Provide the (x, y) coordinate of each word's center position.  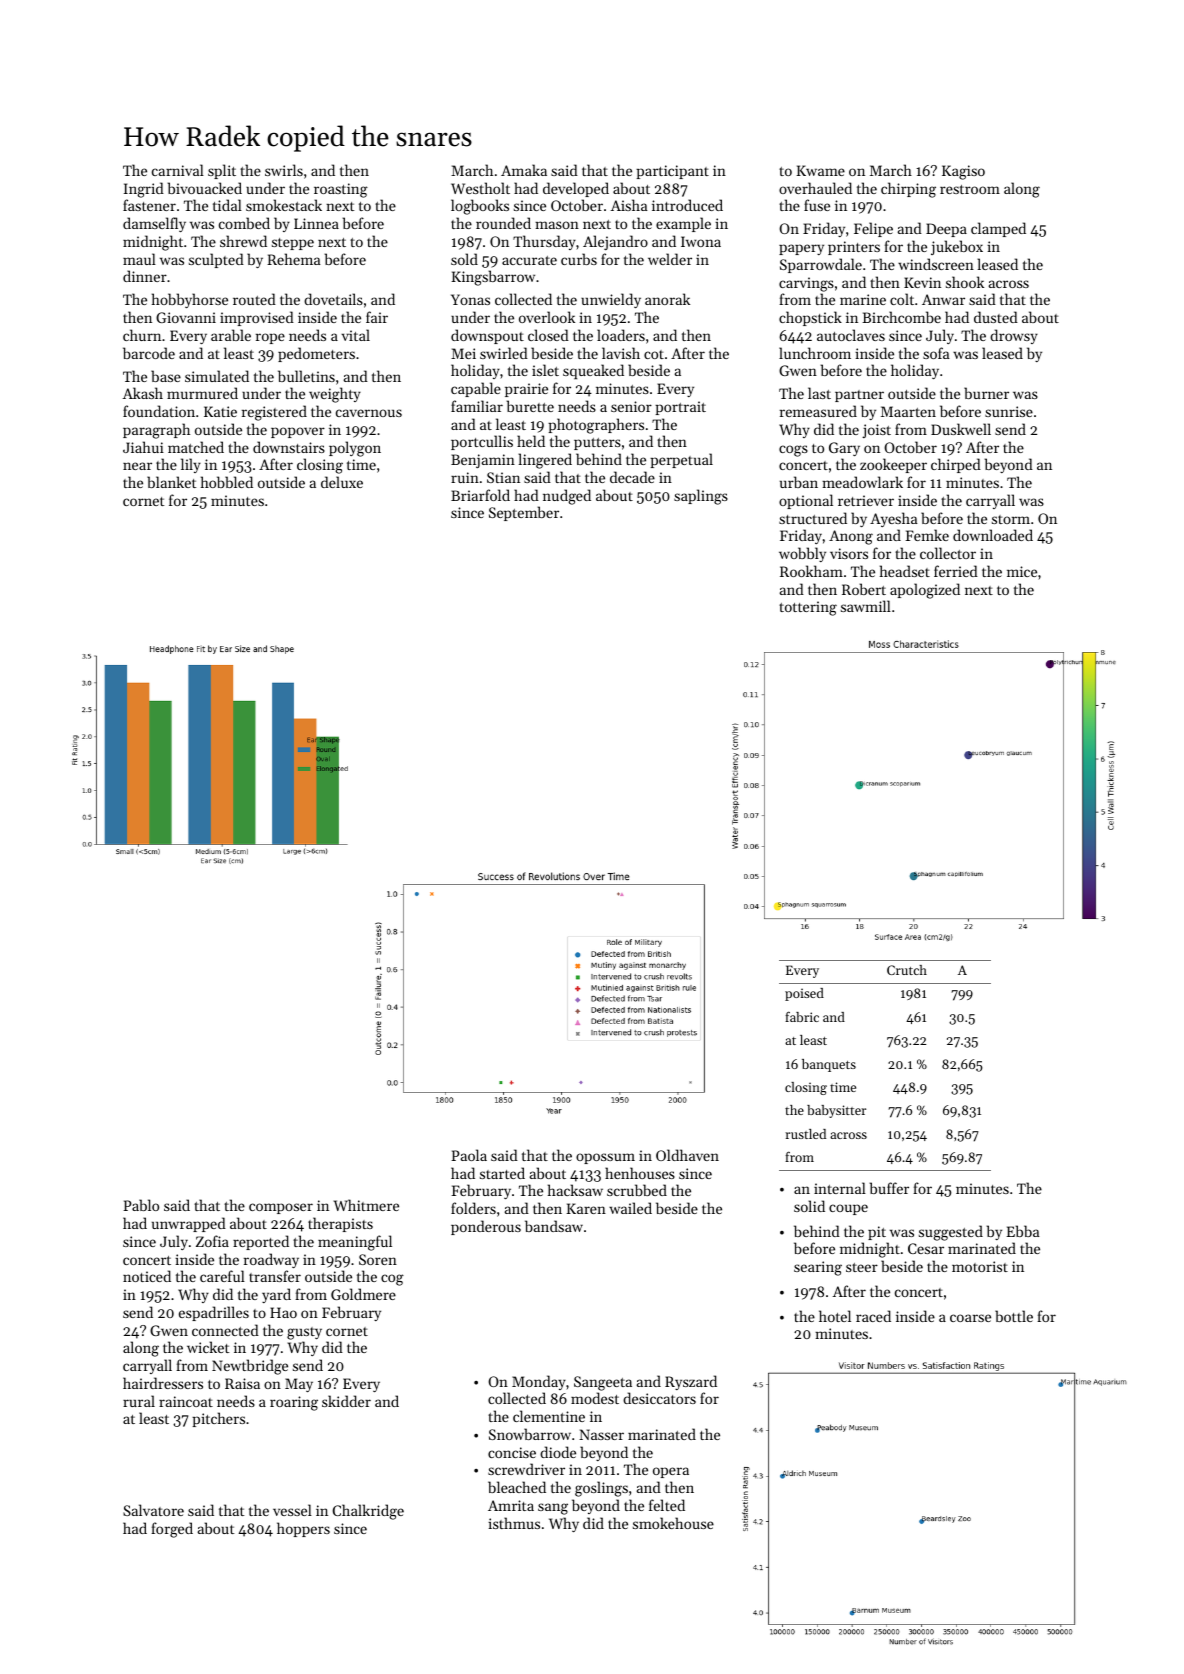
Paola (469, 1155)
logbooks (480, 207)
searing (818, 1268)
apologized (925, 591)
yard (276, 1295)
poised (804, 994)
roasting (341, 190)
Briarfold (480, 495)
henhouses (640, 1173)
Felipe (873, 229)
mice (1022, 571)
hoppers (303, 1529)
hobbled (227, 482)
